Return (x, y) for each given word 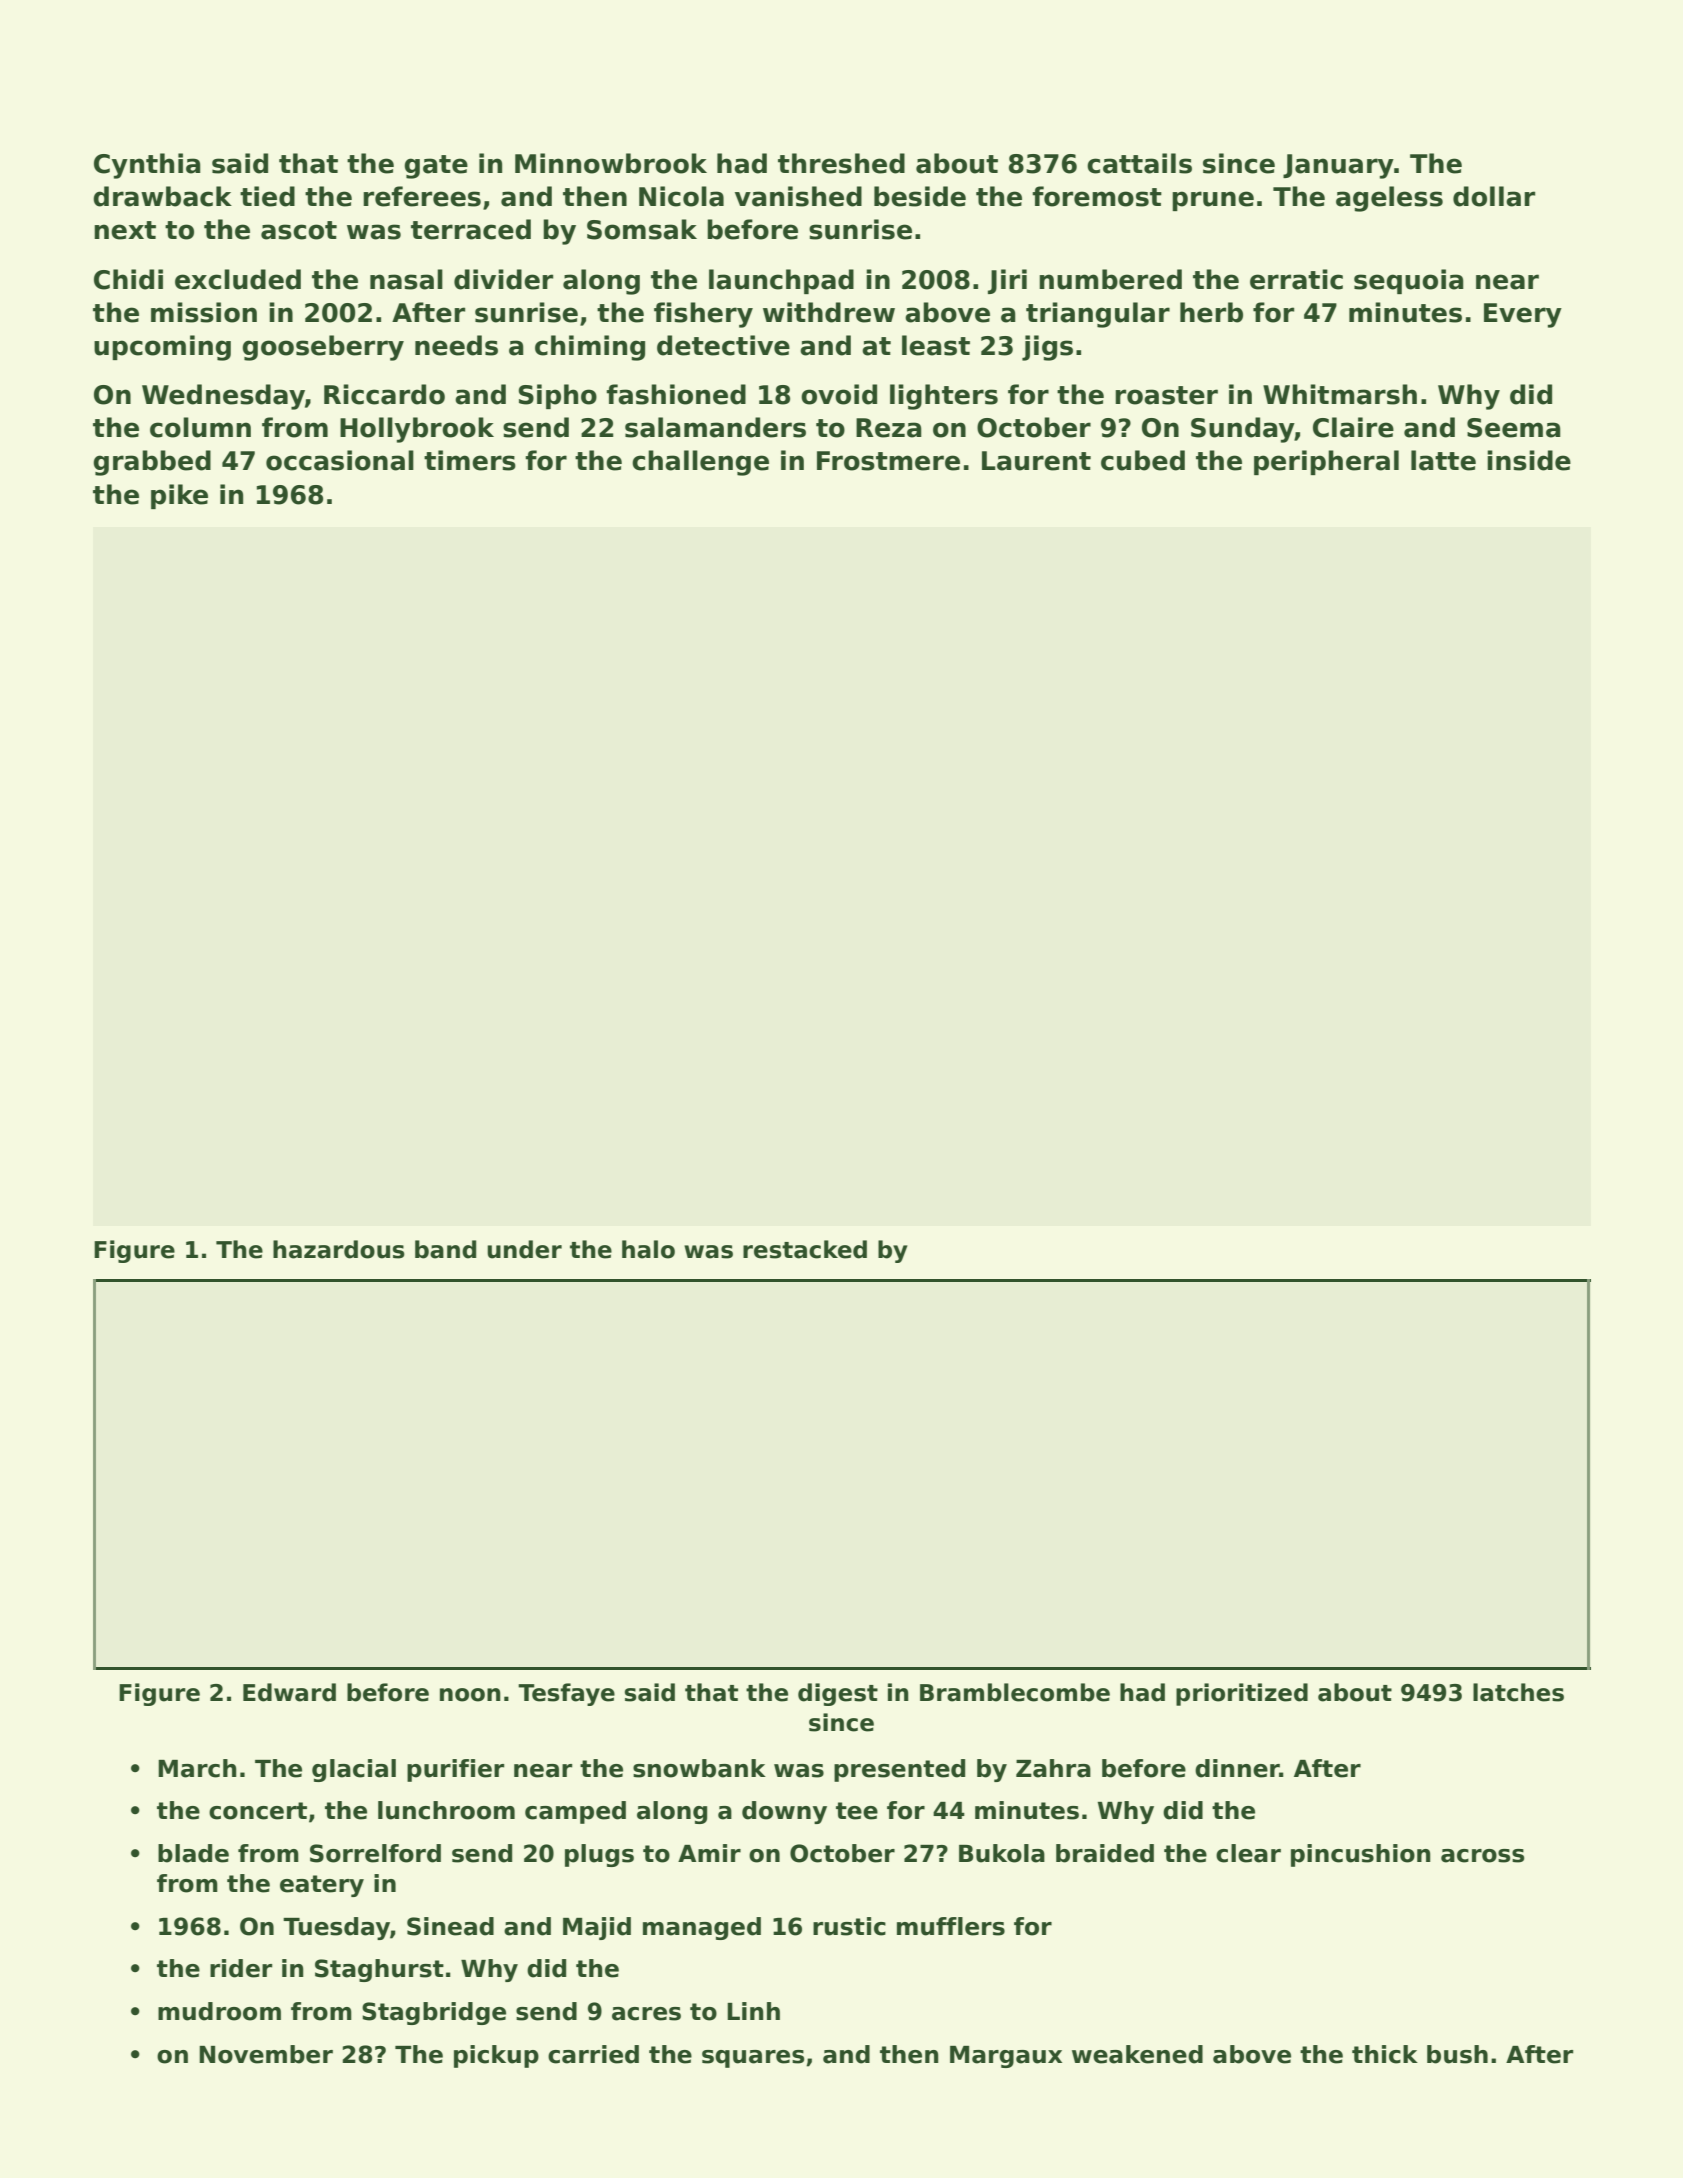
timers (470, 460)
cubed (1143, 460)
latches (1518, 1692)
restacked (805, 1249)
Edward (289, 1692)
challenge (700, 463)
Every (1523, 315)
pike (179, 496)
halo (648, 1249)
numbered (1110, 279)
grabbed (152, 463)
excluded (238, 279)
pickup (496, 2056)
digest (838, 1694)
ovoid (839, 394)
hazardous (339, 1249)
